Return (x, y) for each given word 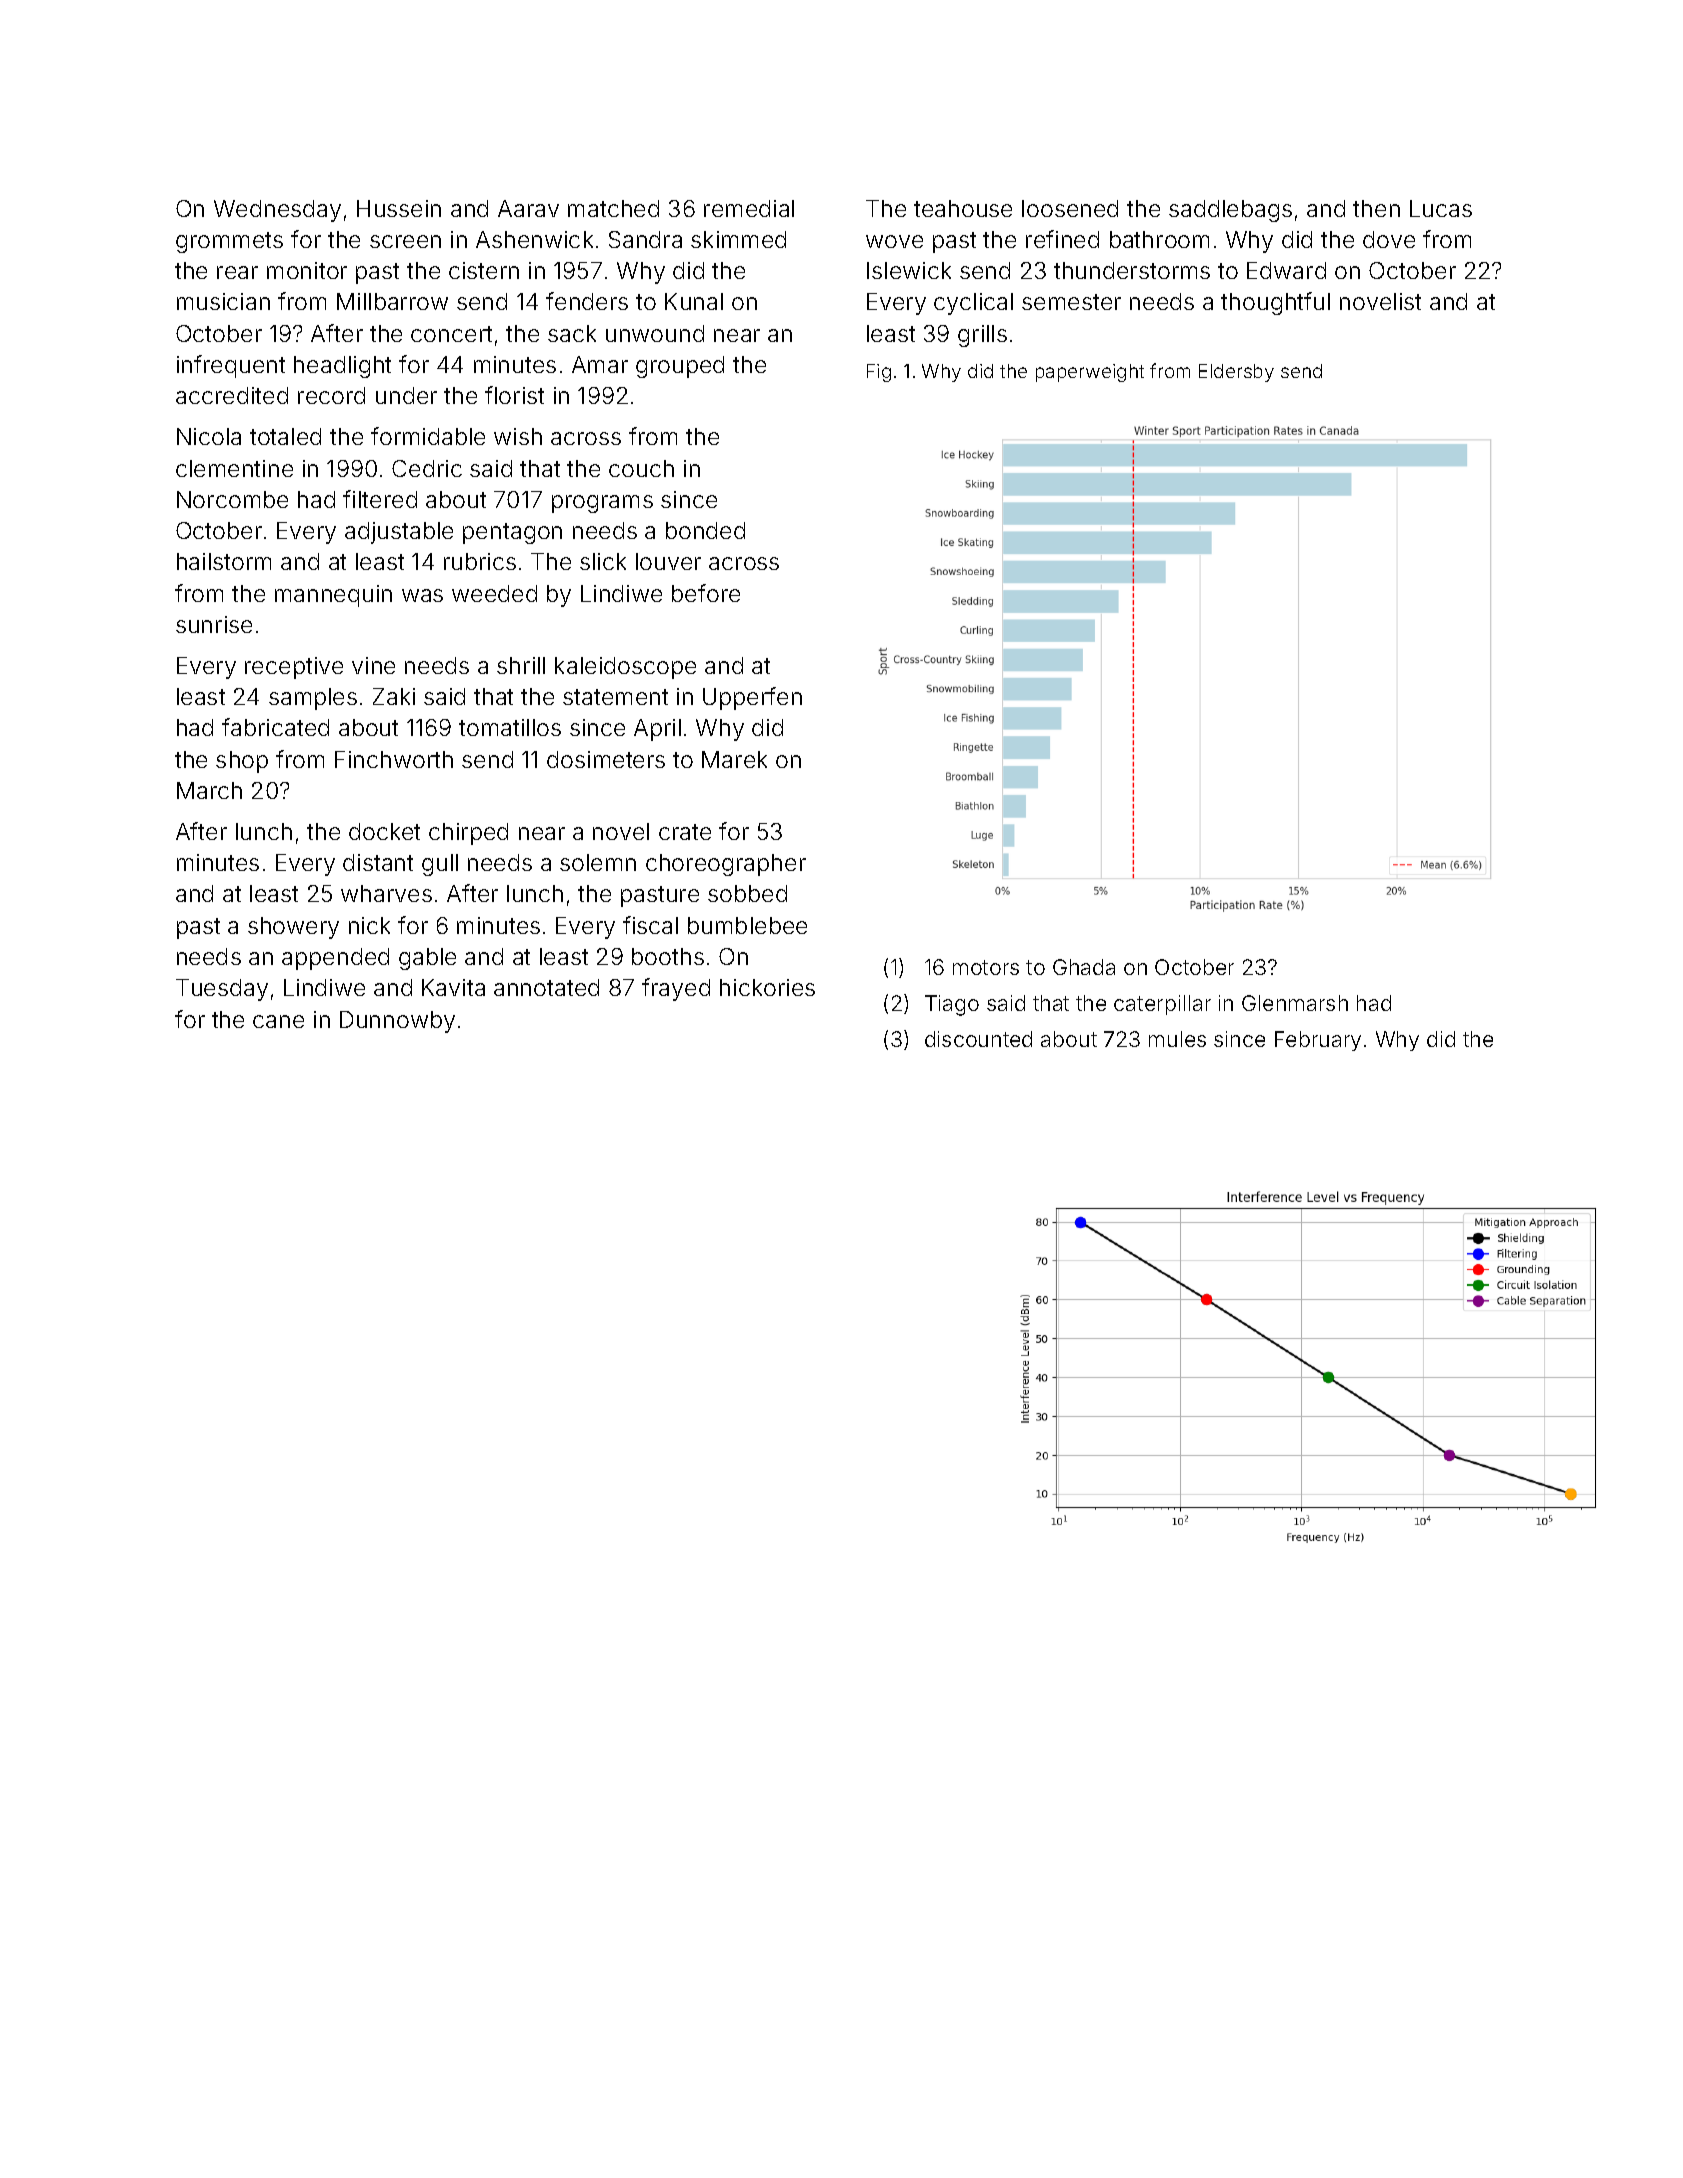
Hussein (399, 208)
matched (613, 208)
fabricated (275, 727)
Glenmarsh (1295, 1003)
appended (335, 959)
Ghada (1084, 967)
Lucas (1441, 208)
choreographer (726, 865)
